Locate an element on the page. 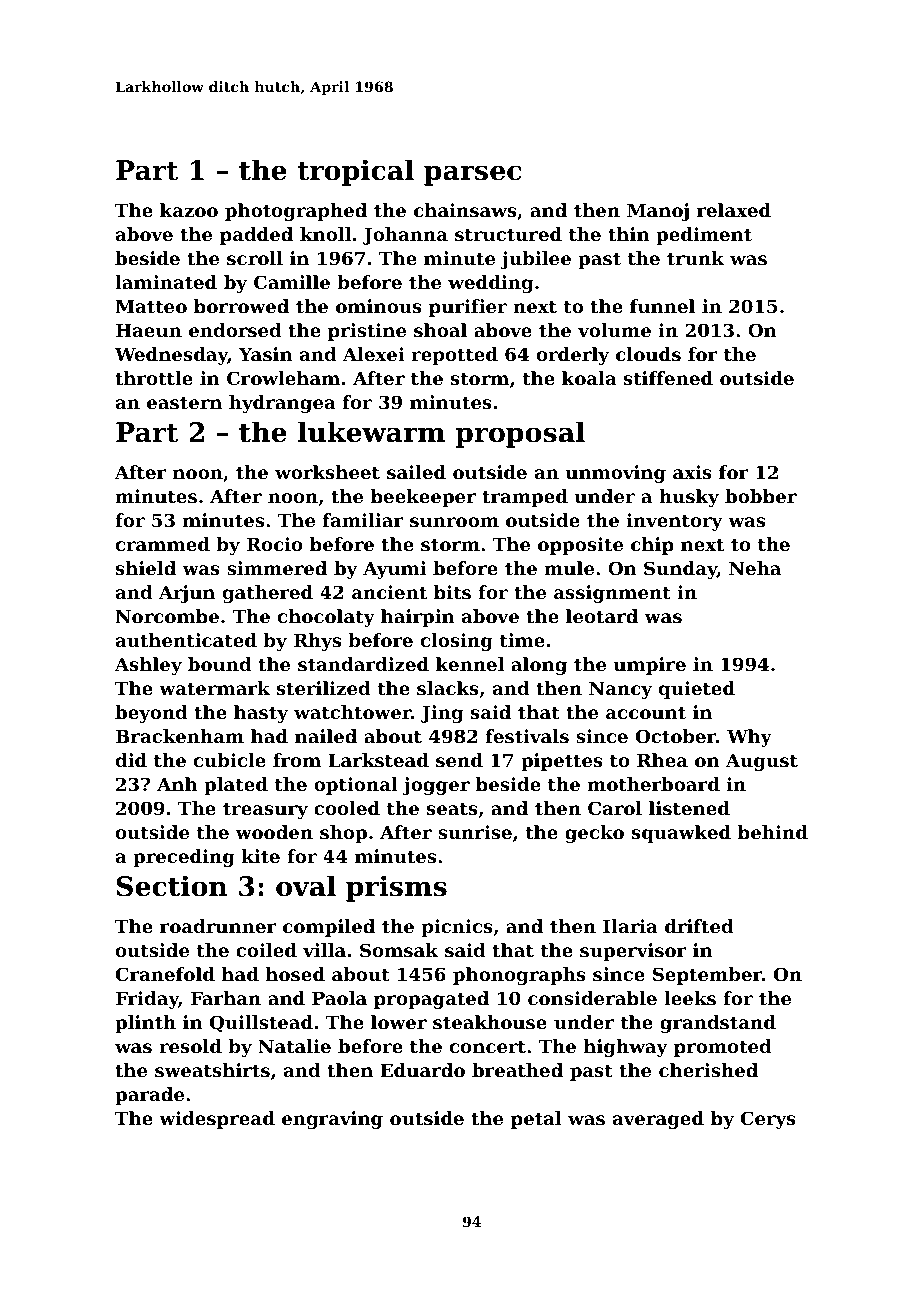 The width and height of the image is (924, 1311). Manoj is located at coordinates (658, 212).
